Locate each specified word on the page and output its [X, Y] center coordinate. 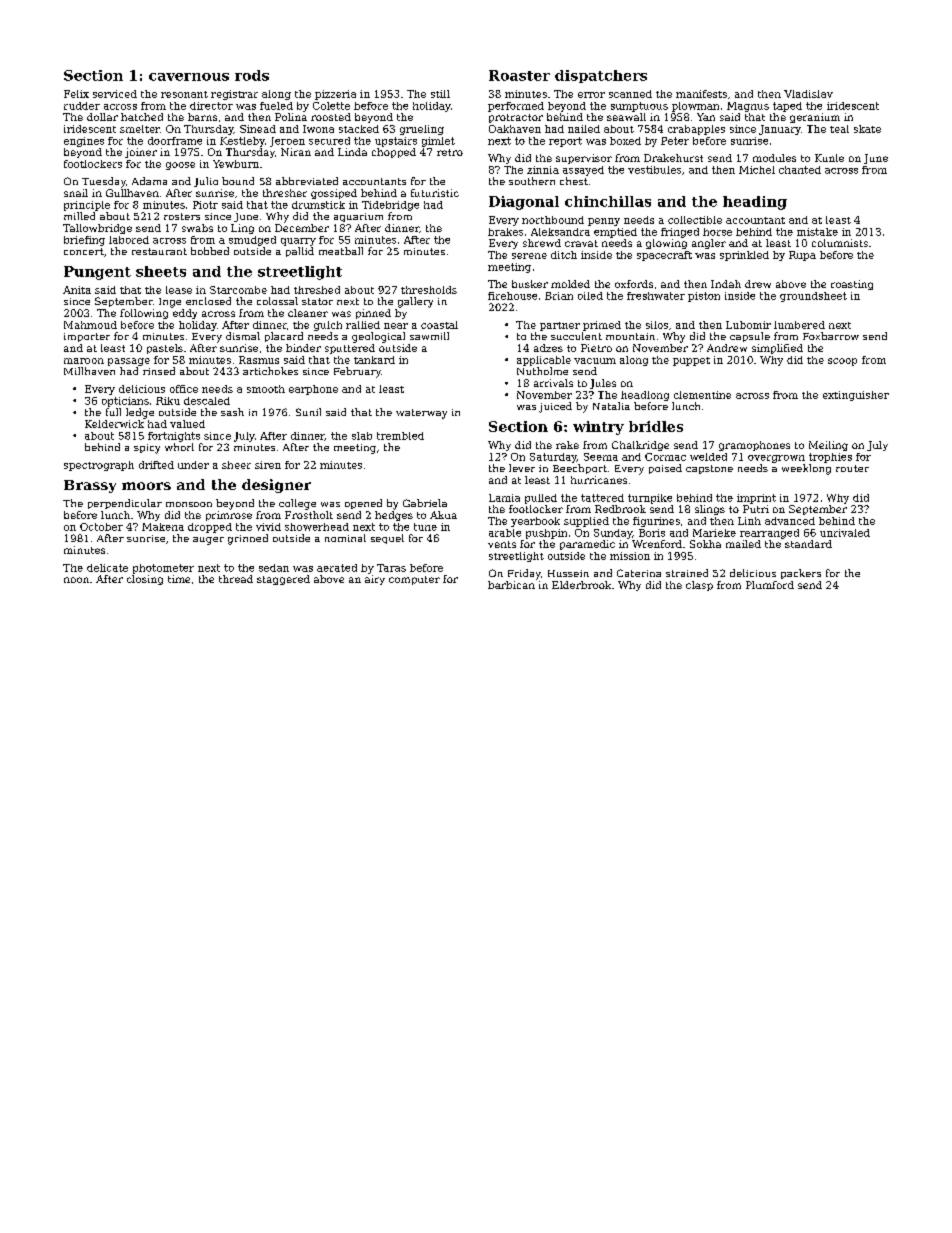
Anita [77, 290]
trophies [830, 458]
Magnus [748, 107]
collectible [695, 220]
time [179, 579]
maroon [84, 361]
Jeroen [287, 142]
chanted [800, 170]
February [357, 372]
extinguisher [856, 396]
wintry [598, 428]
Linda [352, 152]
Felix [76, 94]
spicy [147, 449]
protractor [516, 118]
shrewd [542, 243]
